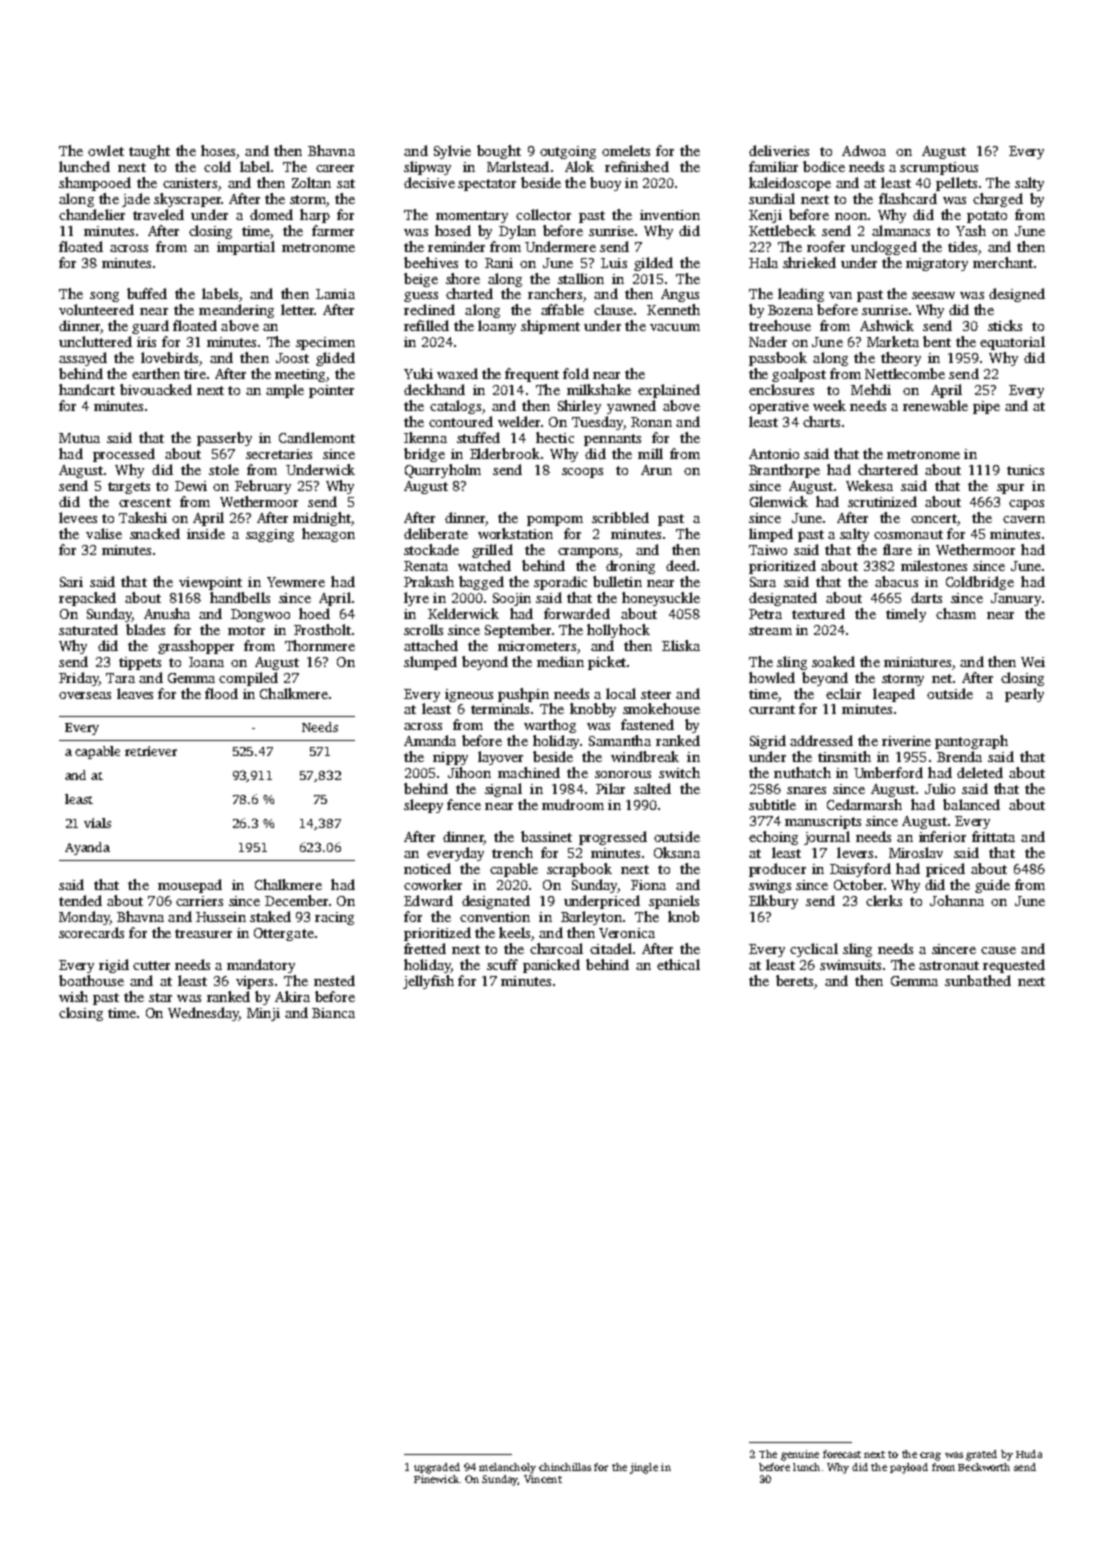 The width and height of the screenshot is (1104, 1562). I want to click on Wednesday, so click(203, 1014).
